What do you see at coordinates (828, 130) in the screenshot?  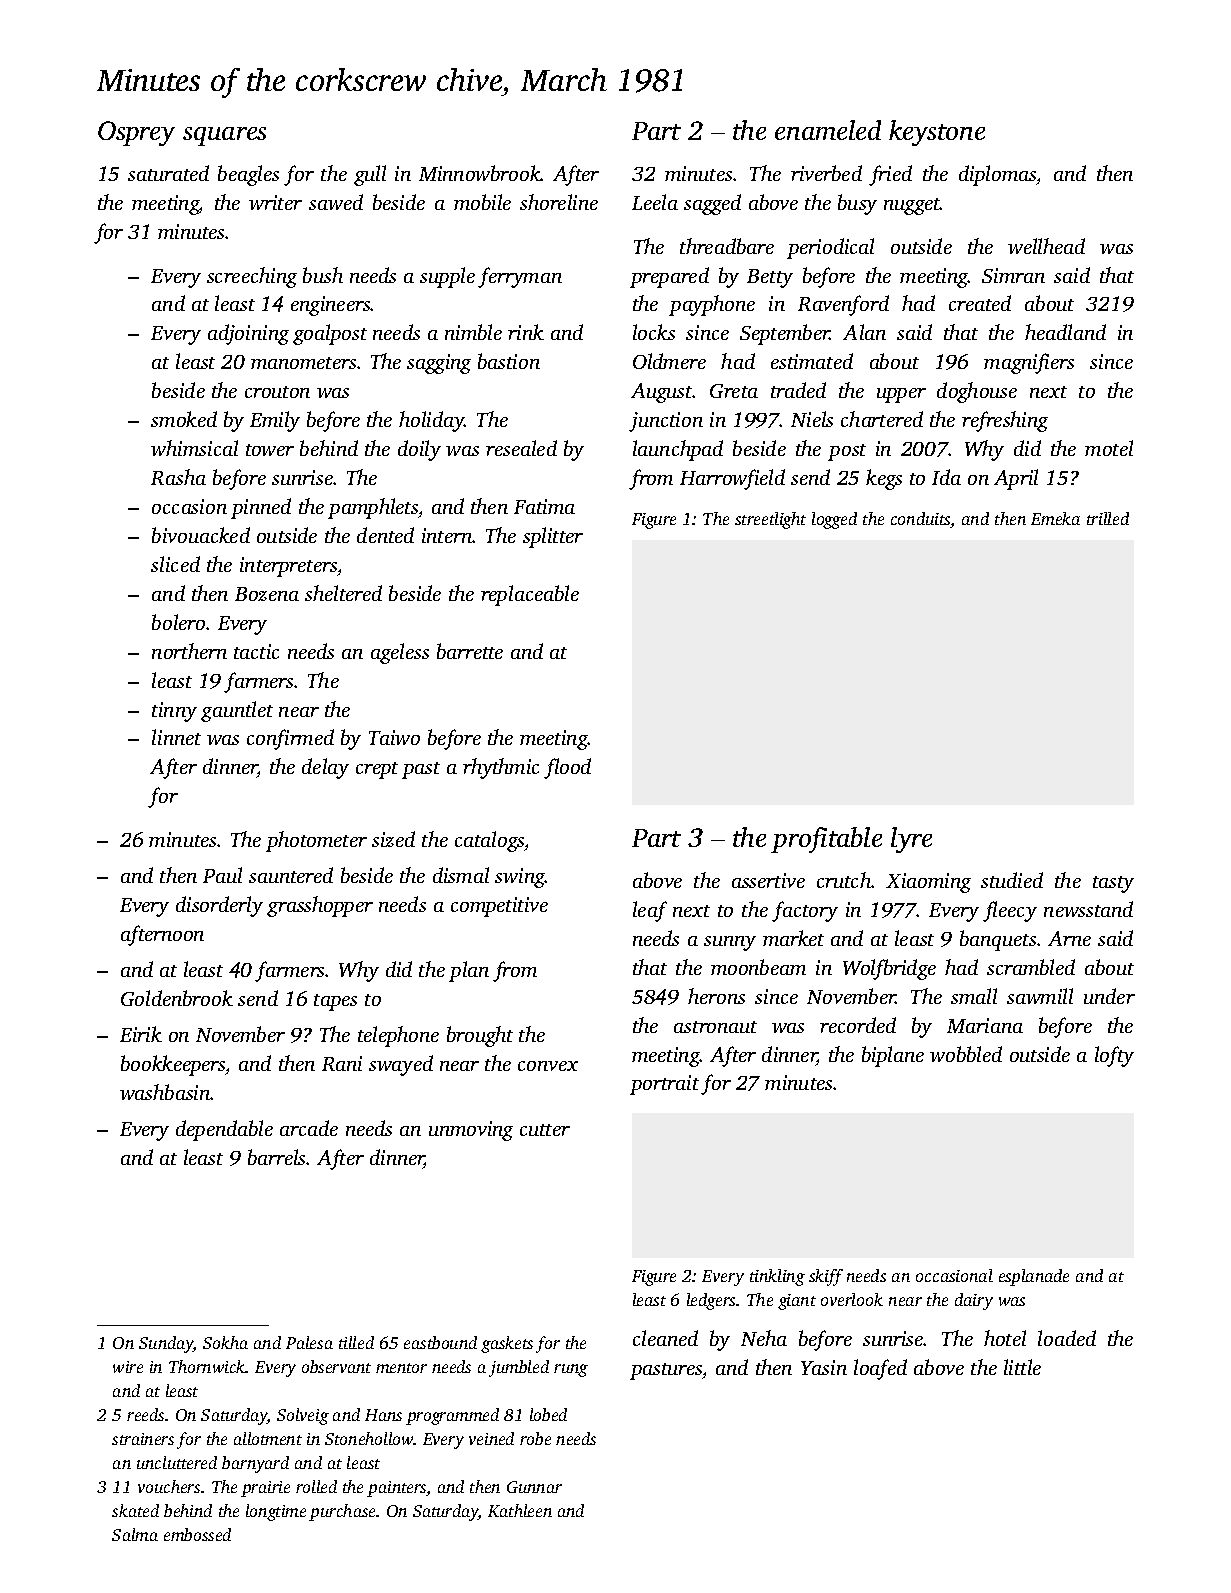 I see `enameled` at bounding box center [828, 130].
